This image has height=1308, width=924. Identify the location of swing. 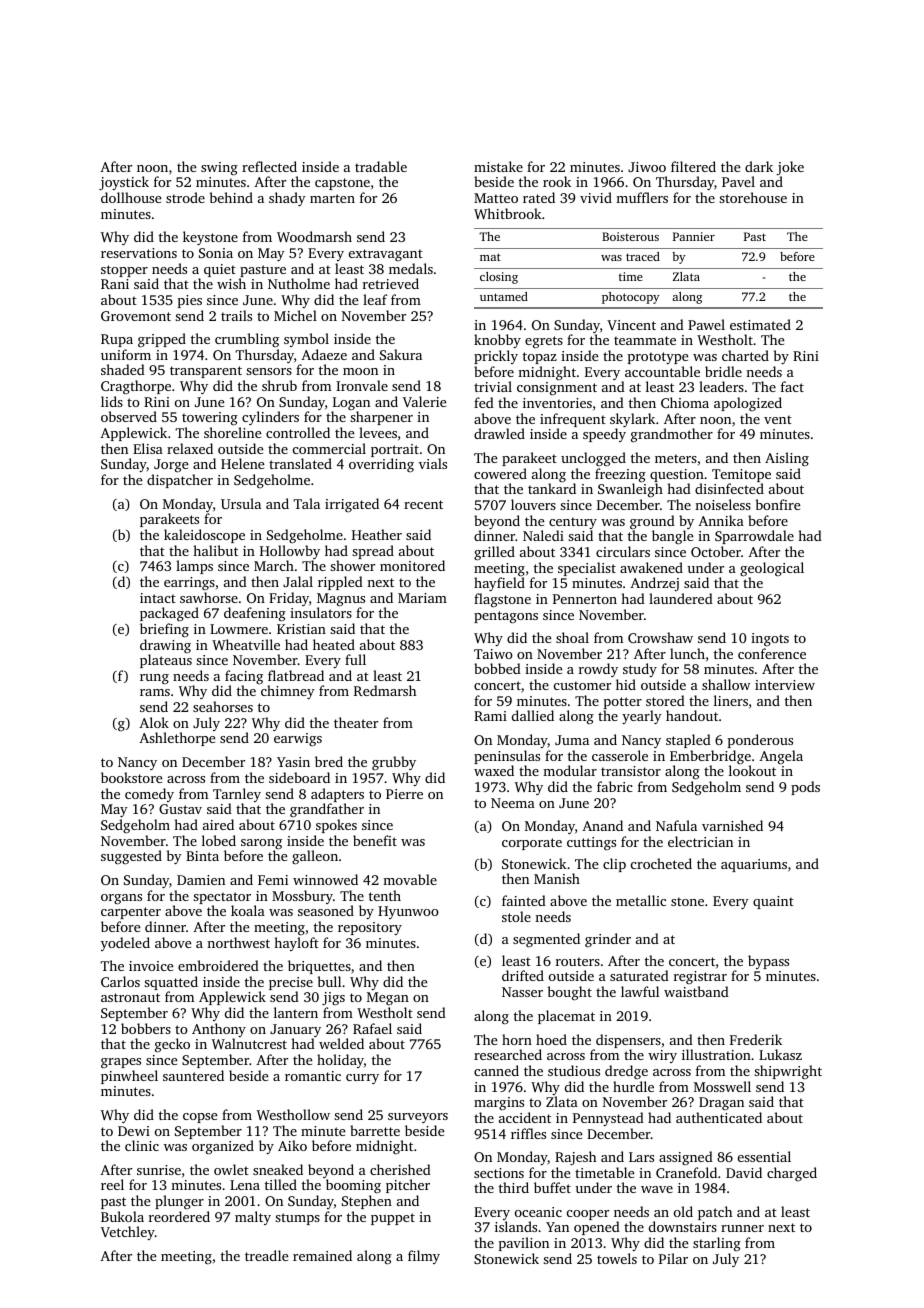
(219, 169).
